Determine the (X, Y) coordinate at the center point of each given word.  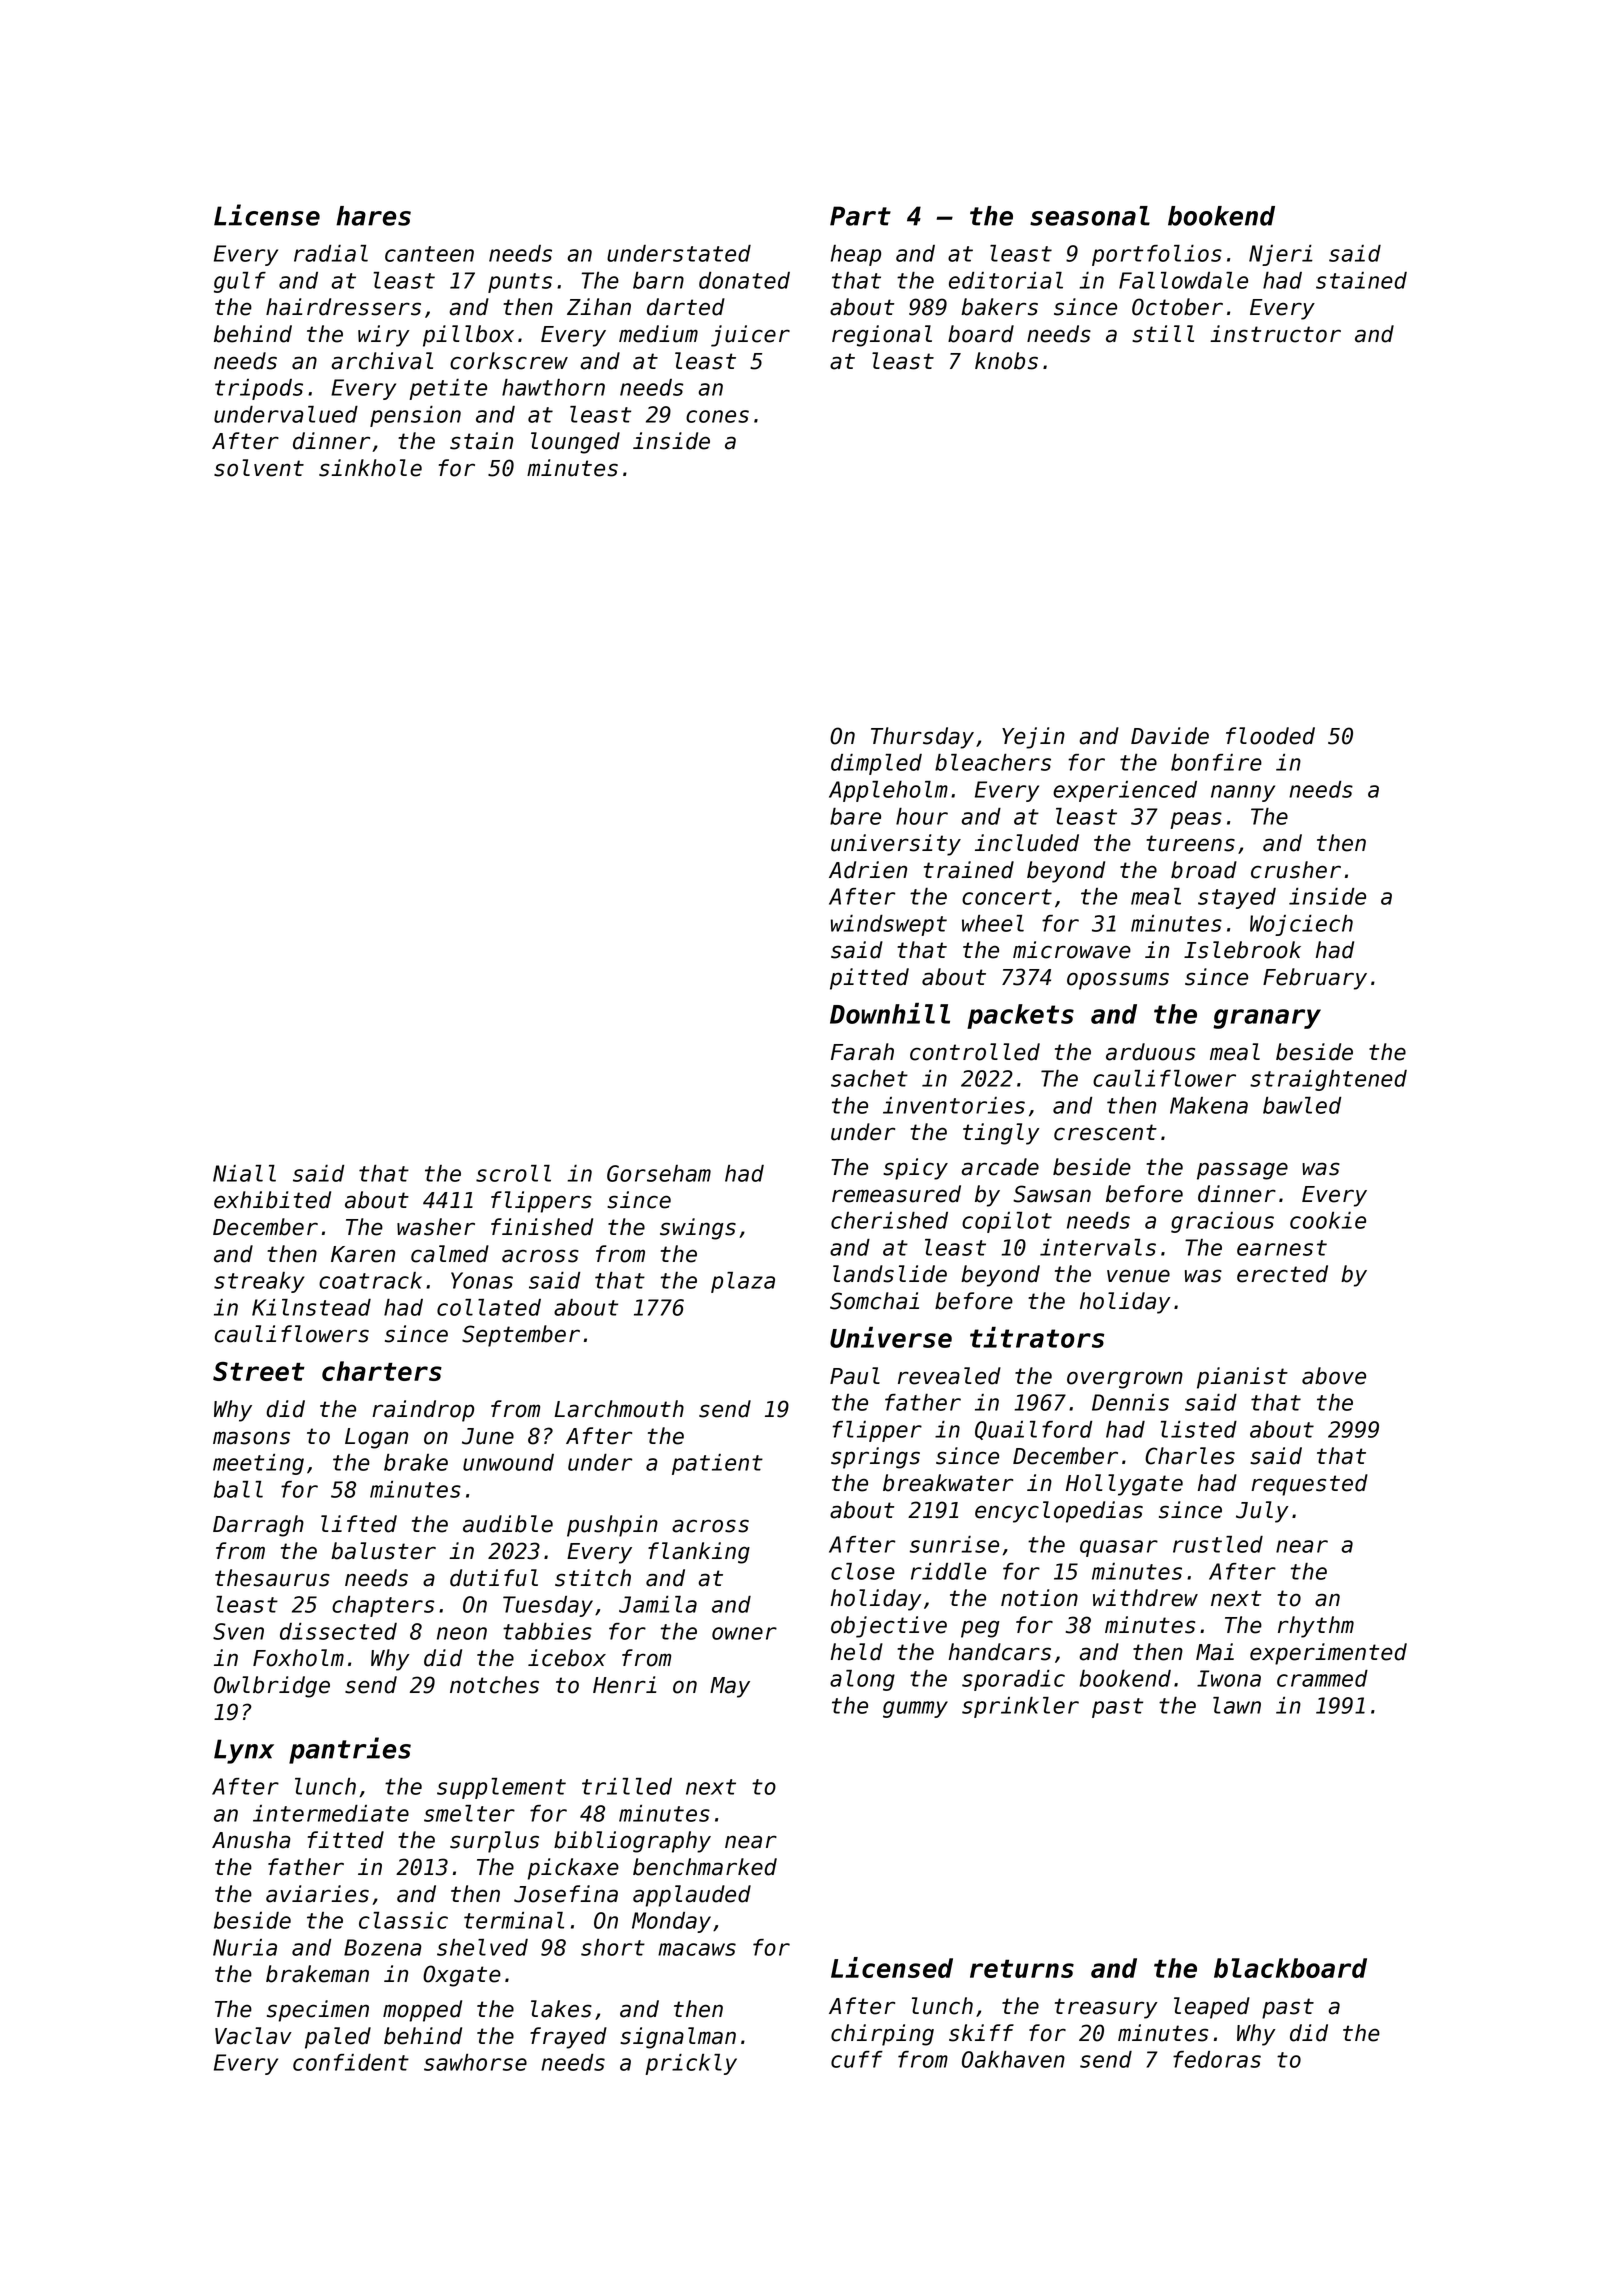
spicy (915, 1169)
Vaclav (253, 2036)
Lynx (244, 1751)
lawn (1237, 1705)
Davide (1170, 736)
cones (717, 416)
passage (1242, 1171)
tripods (259, 389)
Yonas (482, 1280)
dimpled (876, 764)
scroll (513, 1173)
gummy (915, 1709)
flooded (1270, 736)
